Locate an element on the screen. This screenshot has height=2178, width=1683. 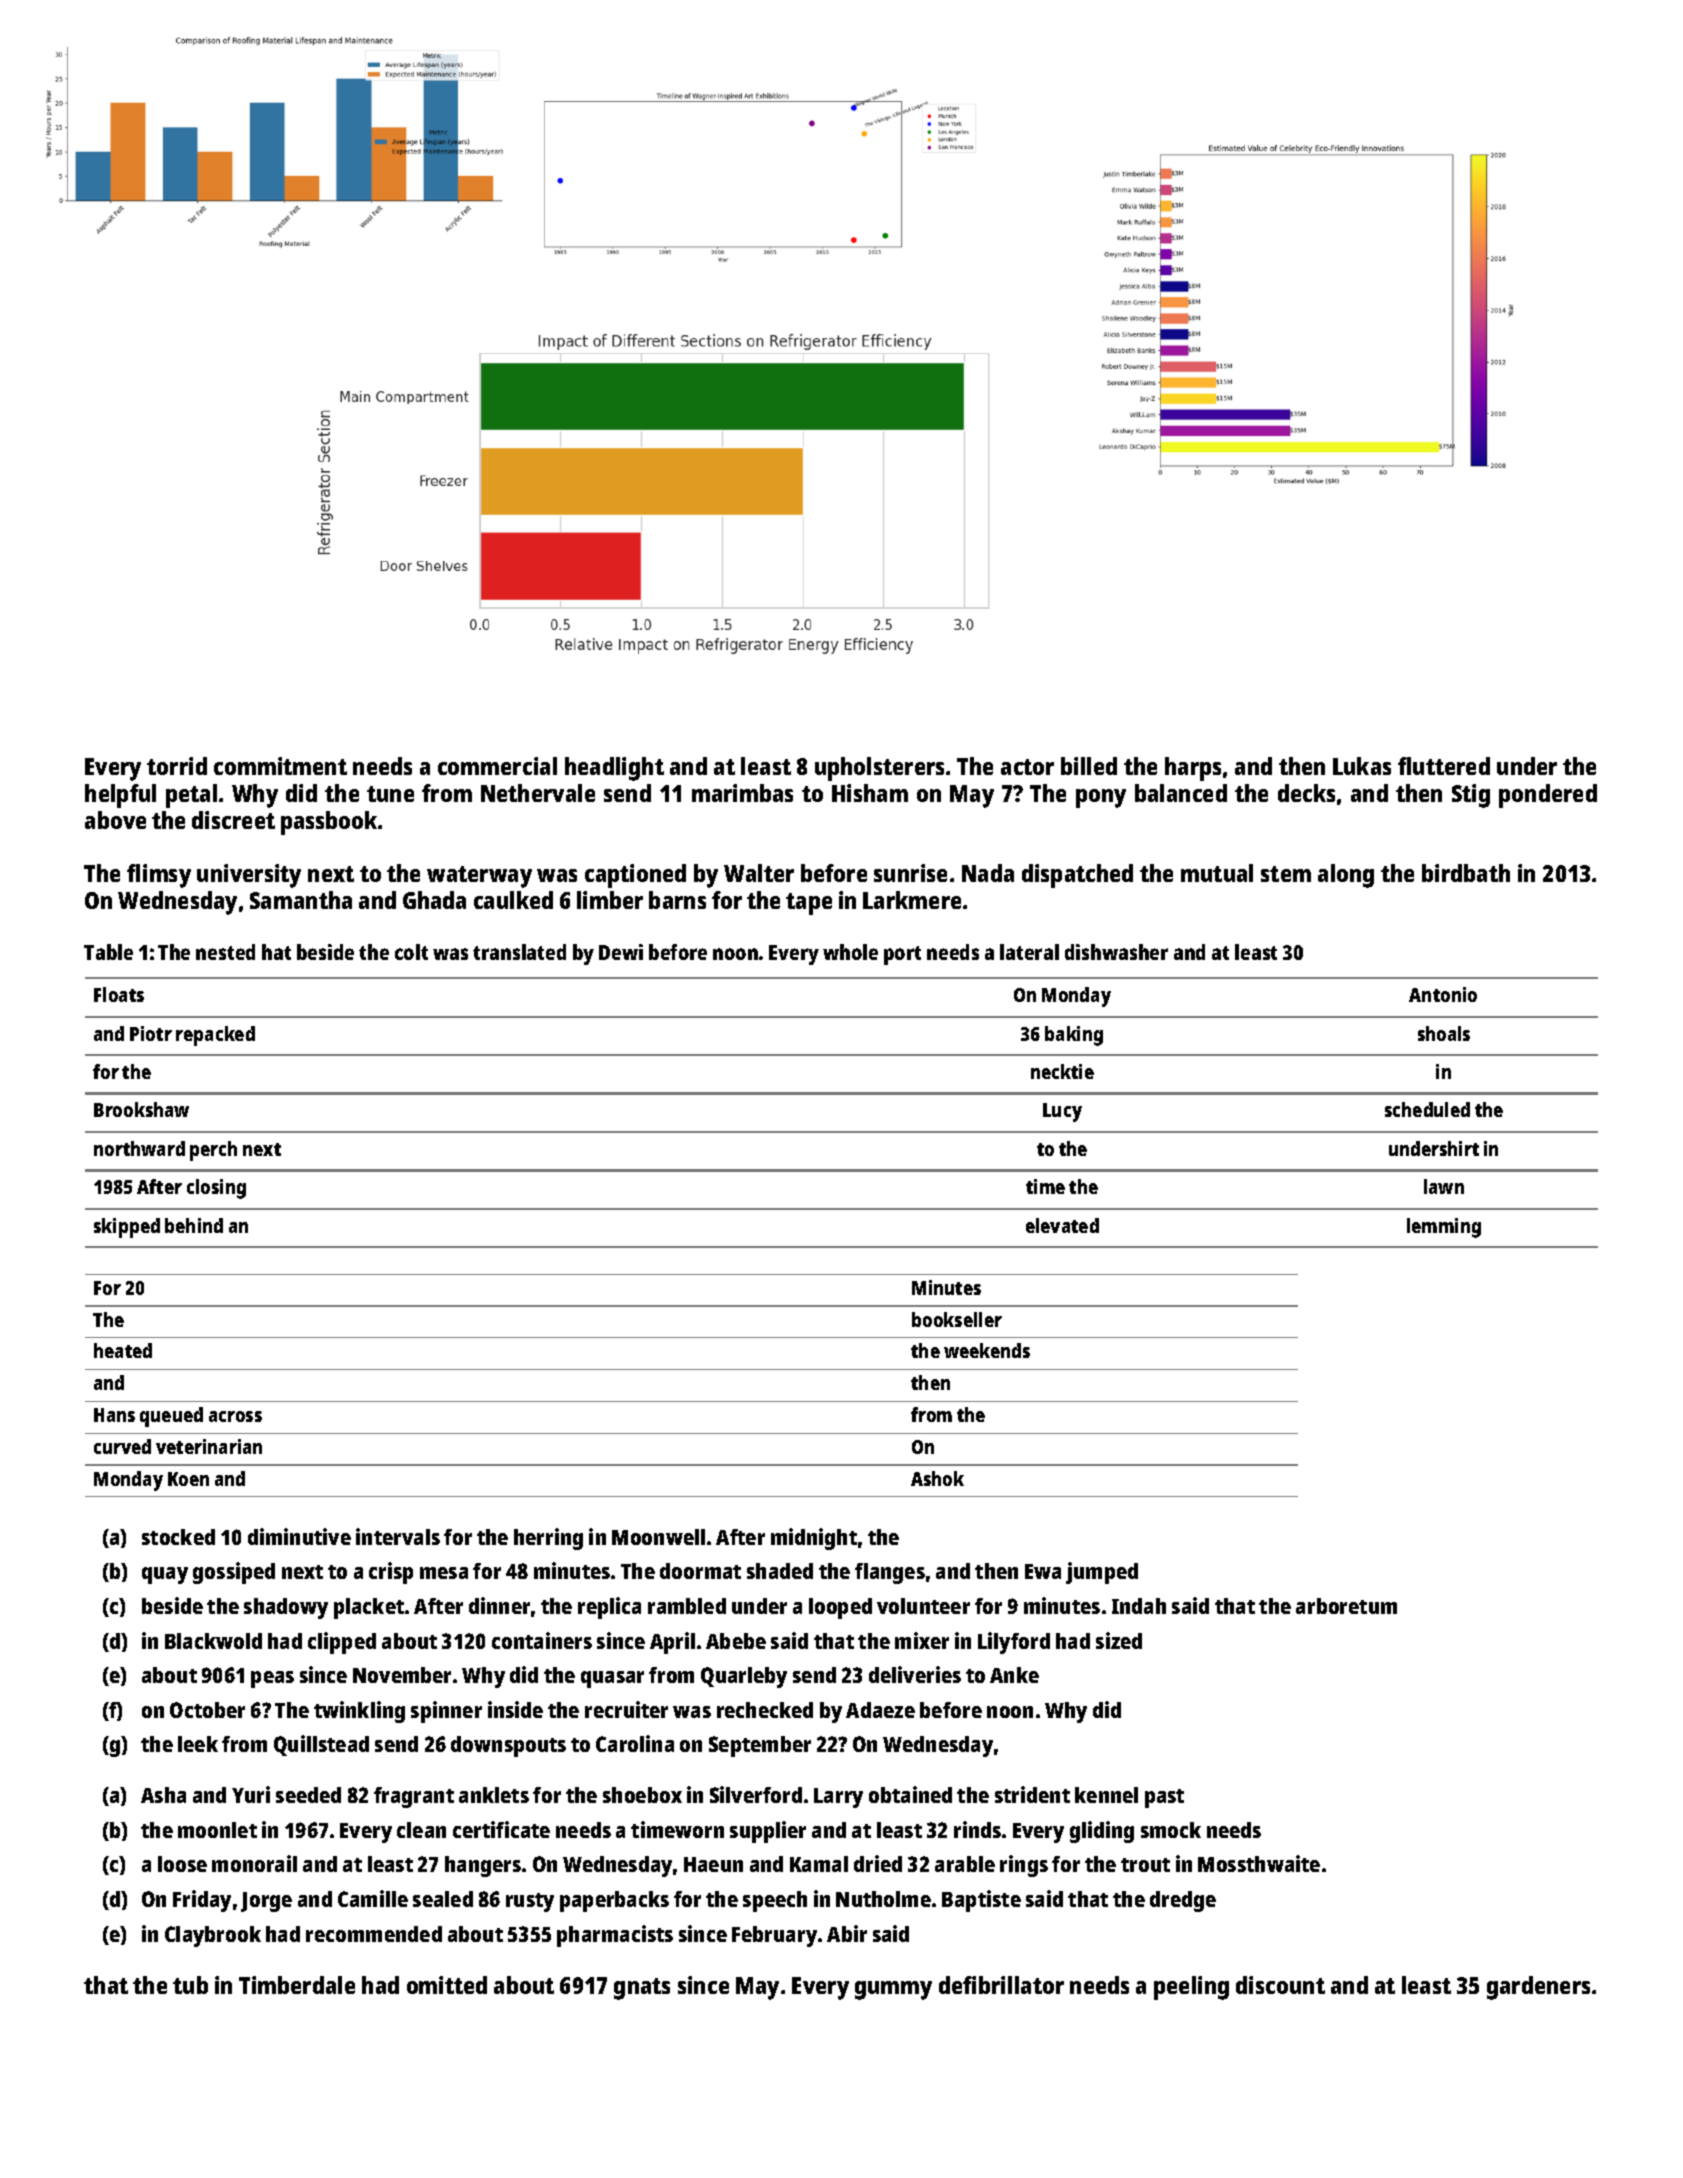
discount is located at coordinates (1280, 1985).
